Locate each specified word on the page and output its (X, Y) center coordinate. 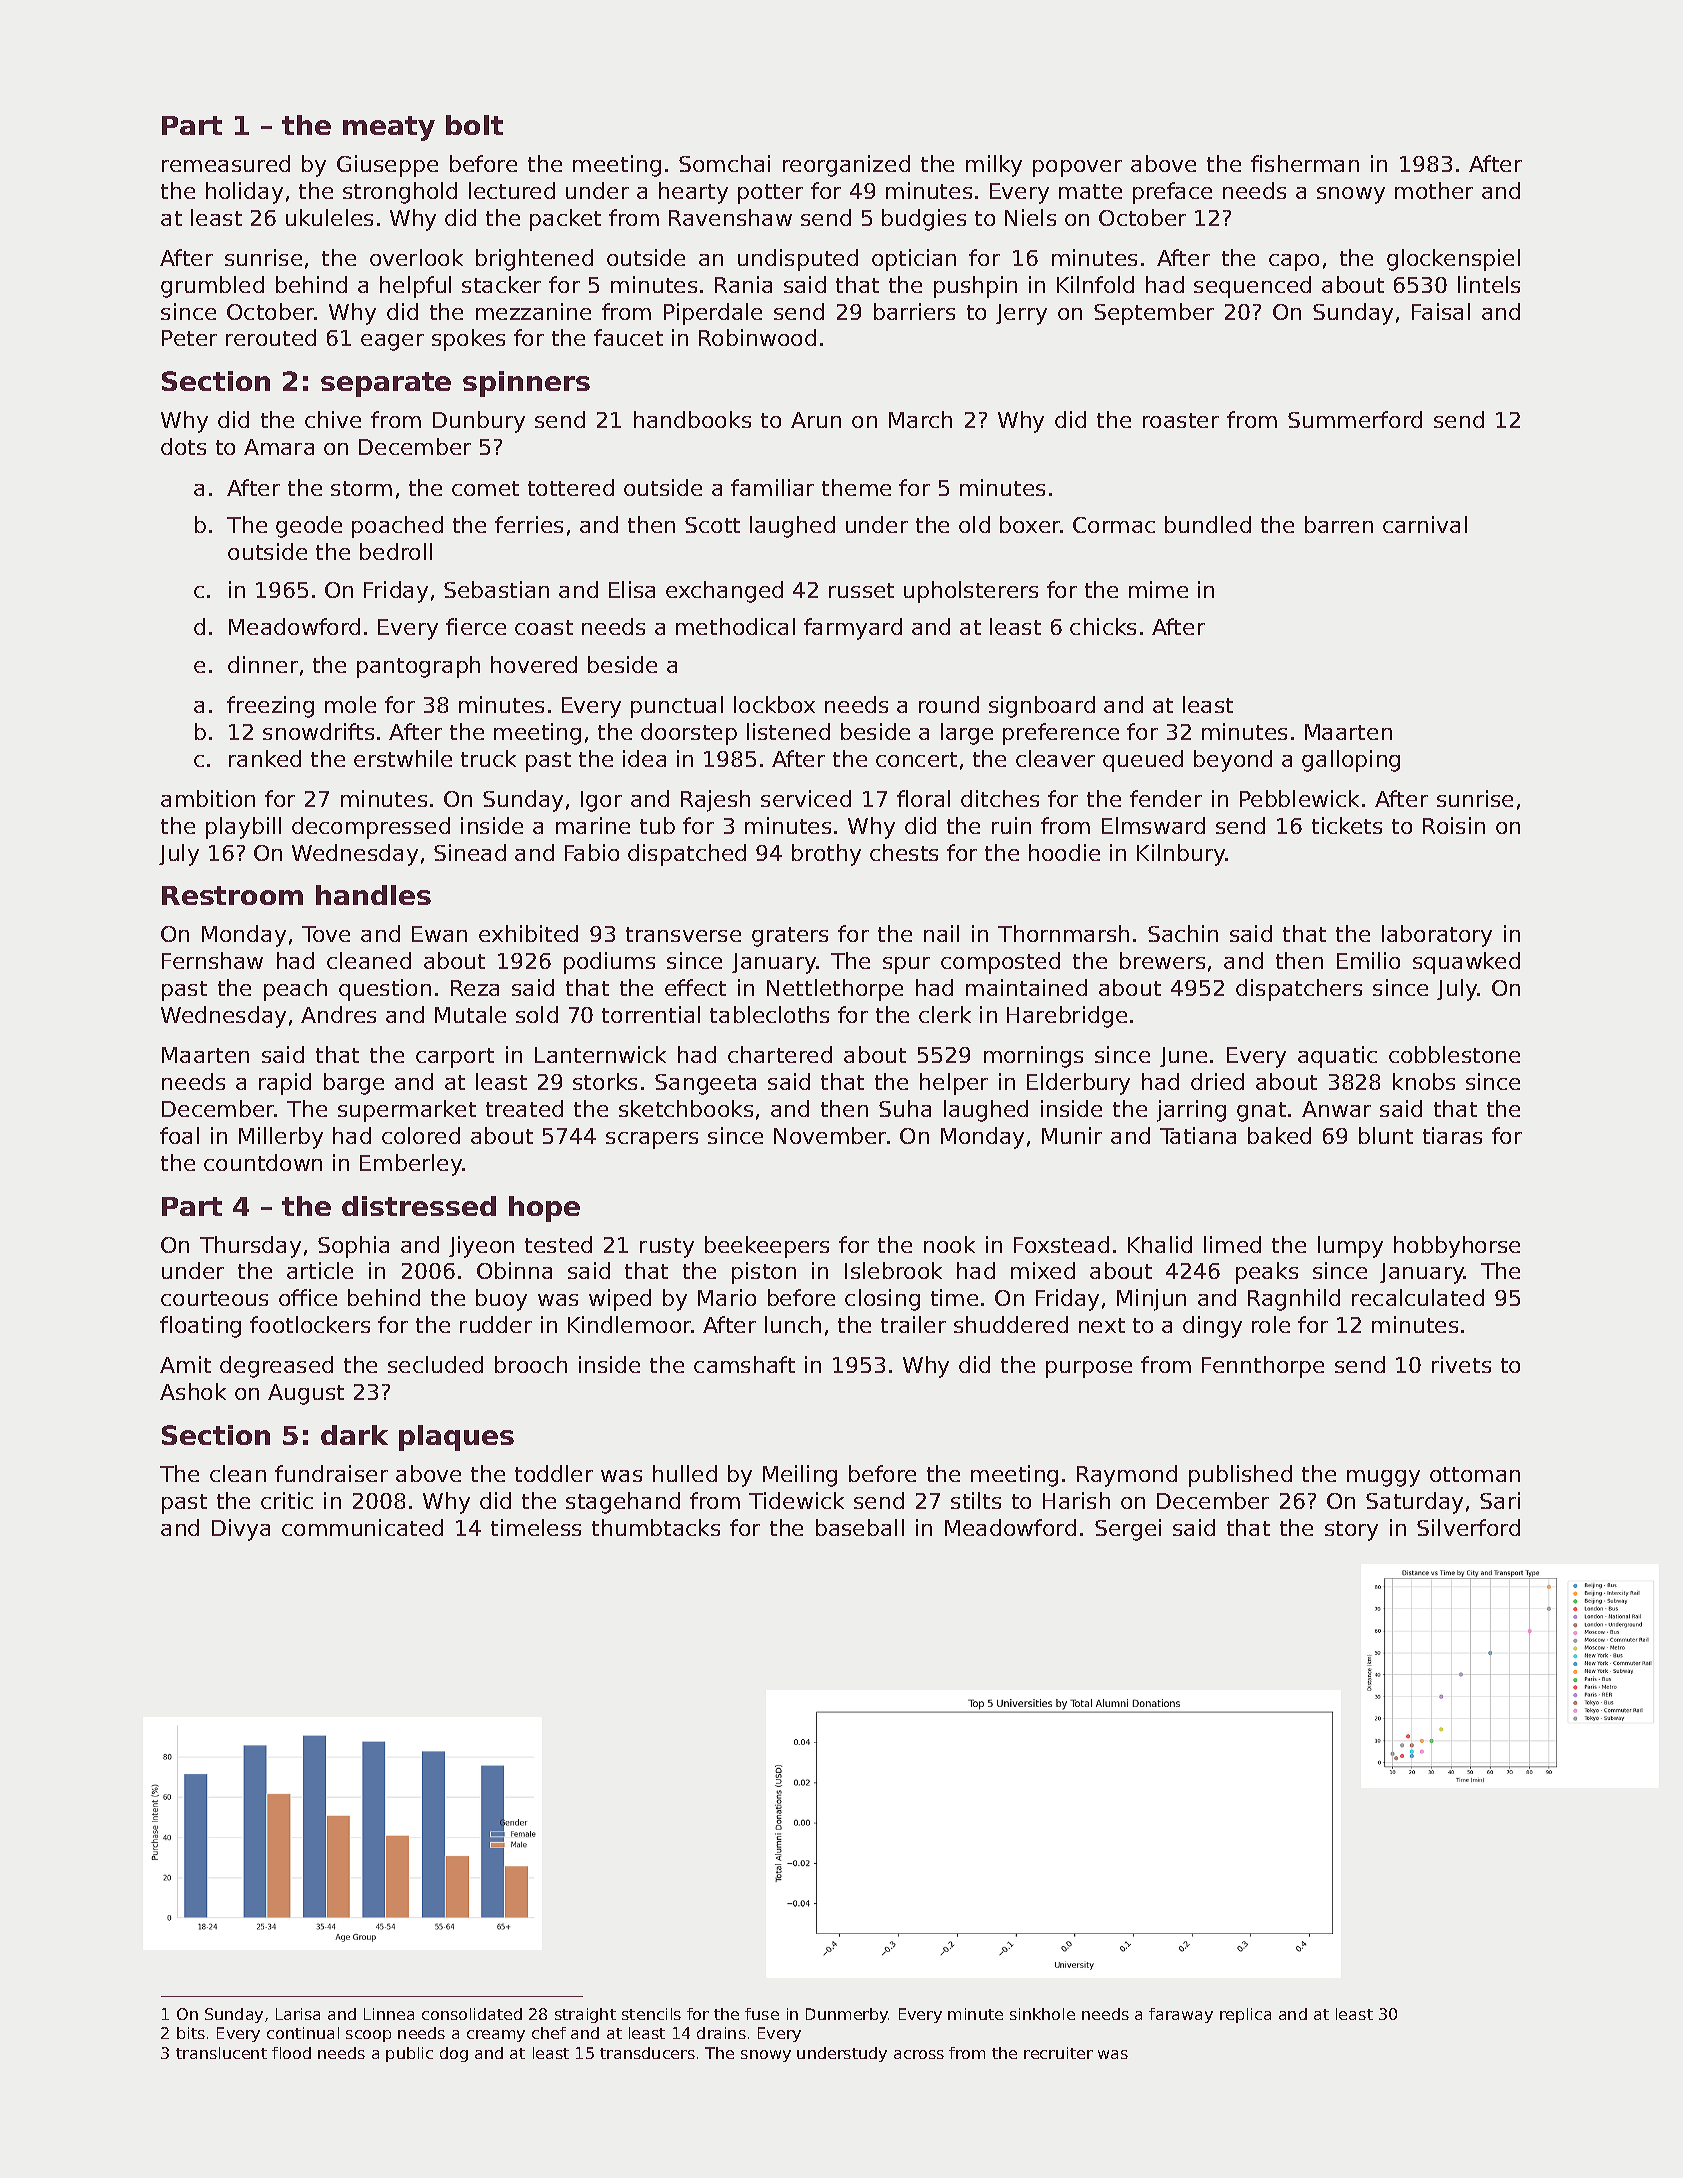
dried (1217, 1081)
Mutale (470, 1014)
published (1240, 1476)
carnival (1425, 524)
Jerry (1021, 314)
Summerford (1355, 419)
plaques (456, 1438)
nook (949, 1244)
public (409, 2054)
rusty (667, 1248)
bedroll (396, 551)
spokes (468, 340)
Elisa (632, 589)
